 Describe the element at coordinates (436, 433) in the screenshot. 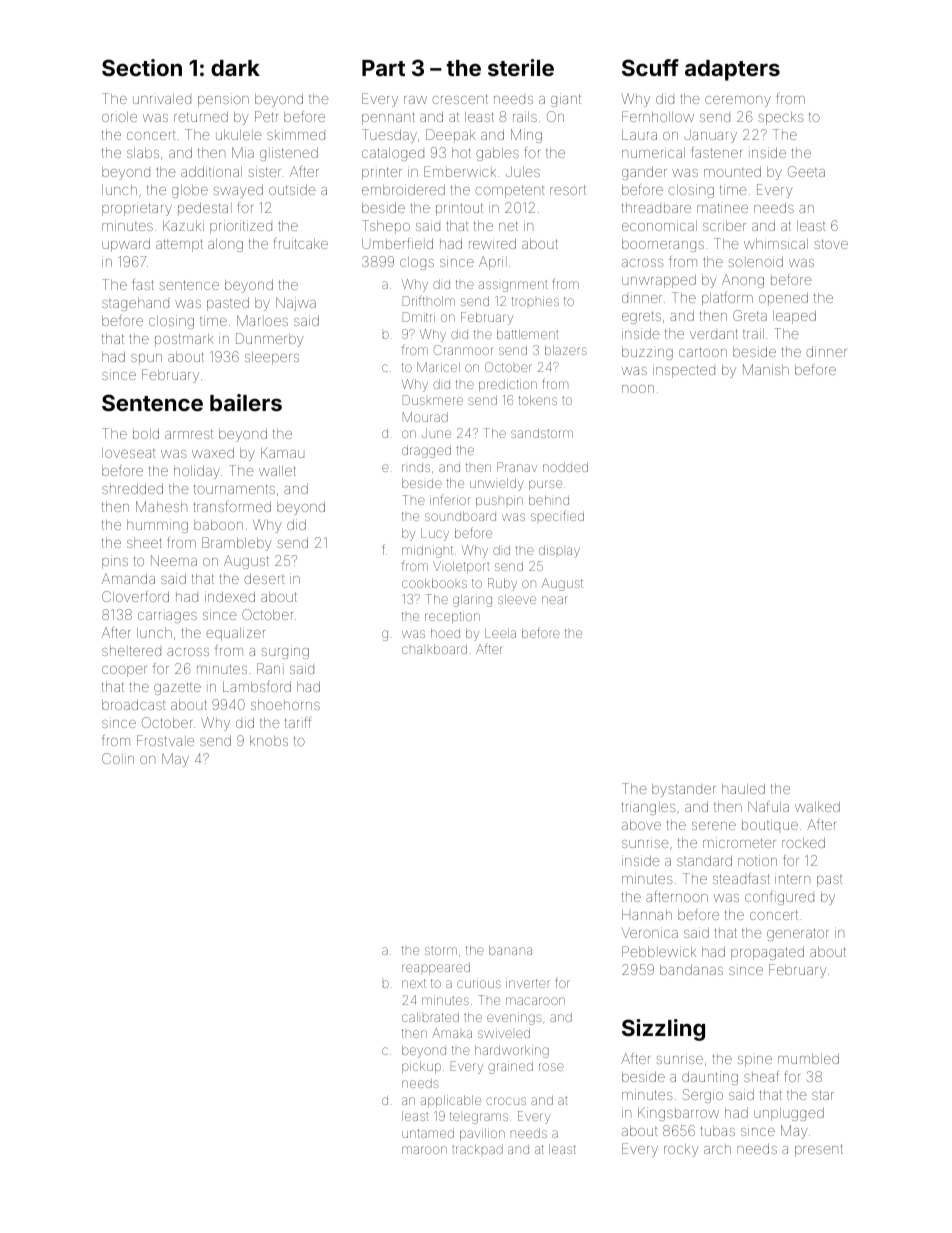

I see `June` at that location.
